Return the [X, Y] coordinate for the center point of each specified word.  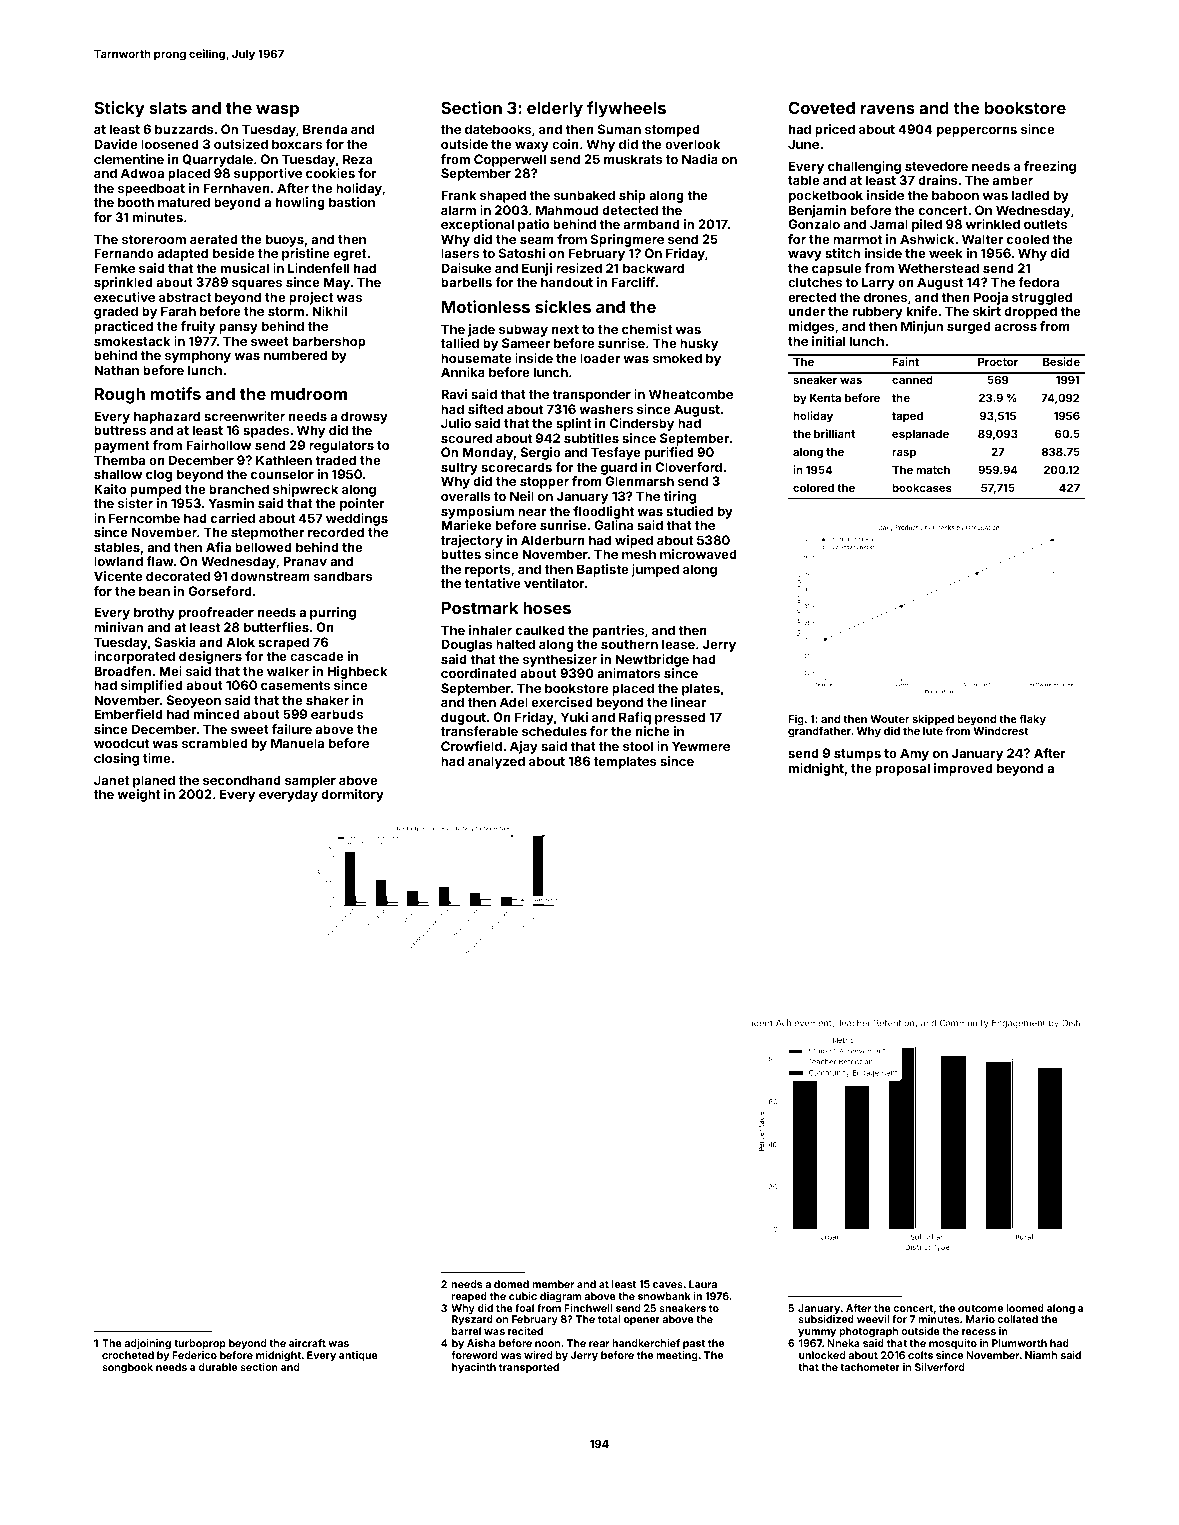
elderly [555, 110]
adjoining [147, 1344]
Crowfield [471, 746]
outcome [980, 1308]
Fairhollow [218, 445]
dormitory [352, 795]
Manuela [297, 743]
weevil [873, 1319]
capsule [836, 269]
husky [699, 344]
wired [538, 1355]
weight [138, 795]
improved [963, 769]
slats [168, 108]
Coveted [822, 107]
